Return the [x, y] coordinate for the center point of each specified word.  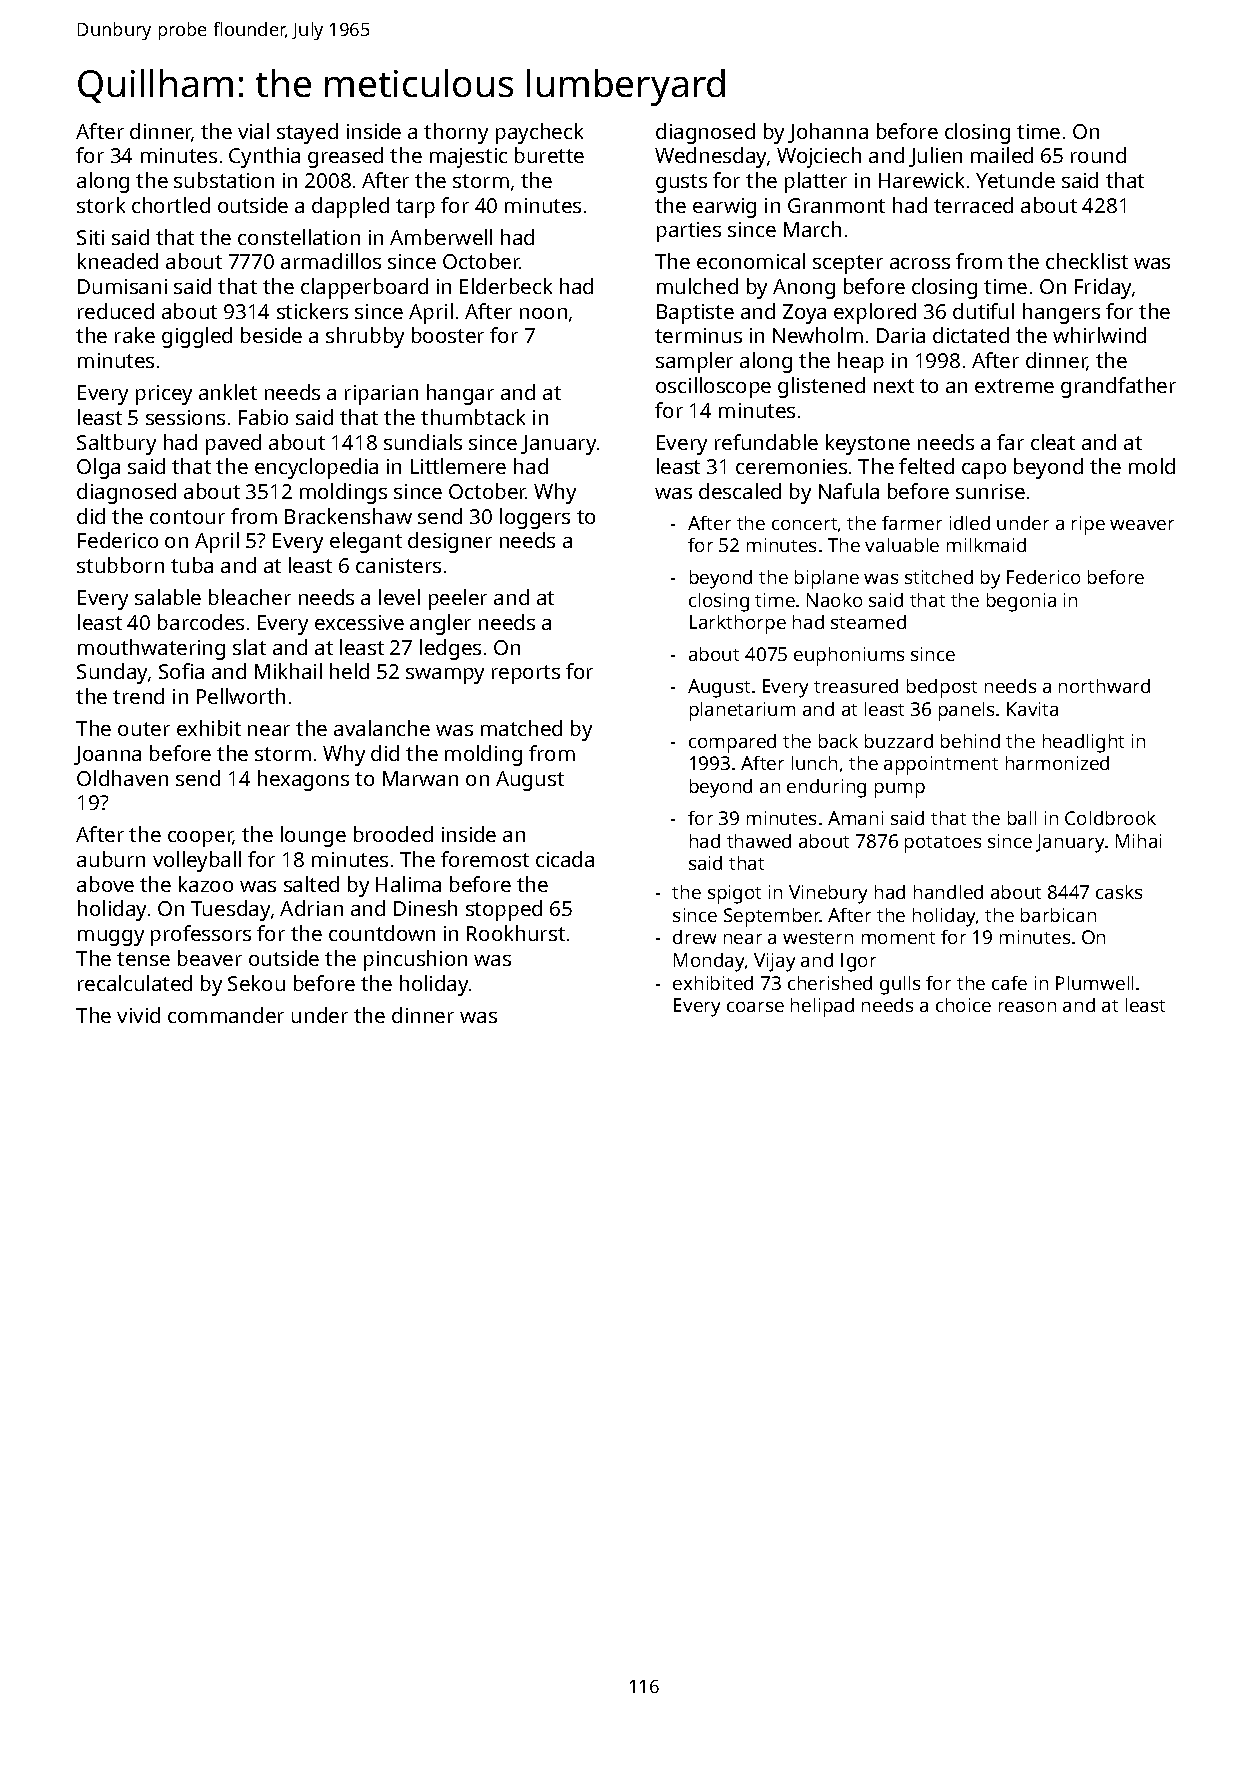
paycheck [539, 133]
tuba [192, 565]
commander [226, 1015]
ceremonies [791, 466]
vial [253, 131]
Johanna [828, 133]
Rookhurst [516, 933]
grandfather [1118, 387]
